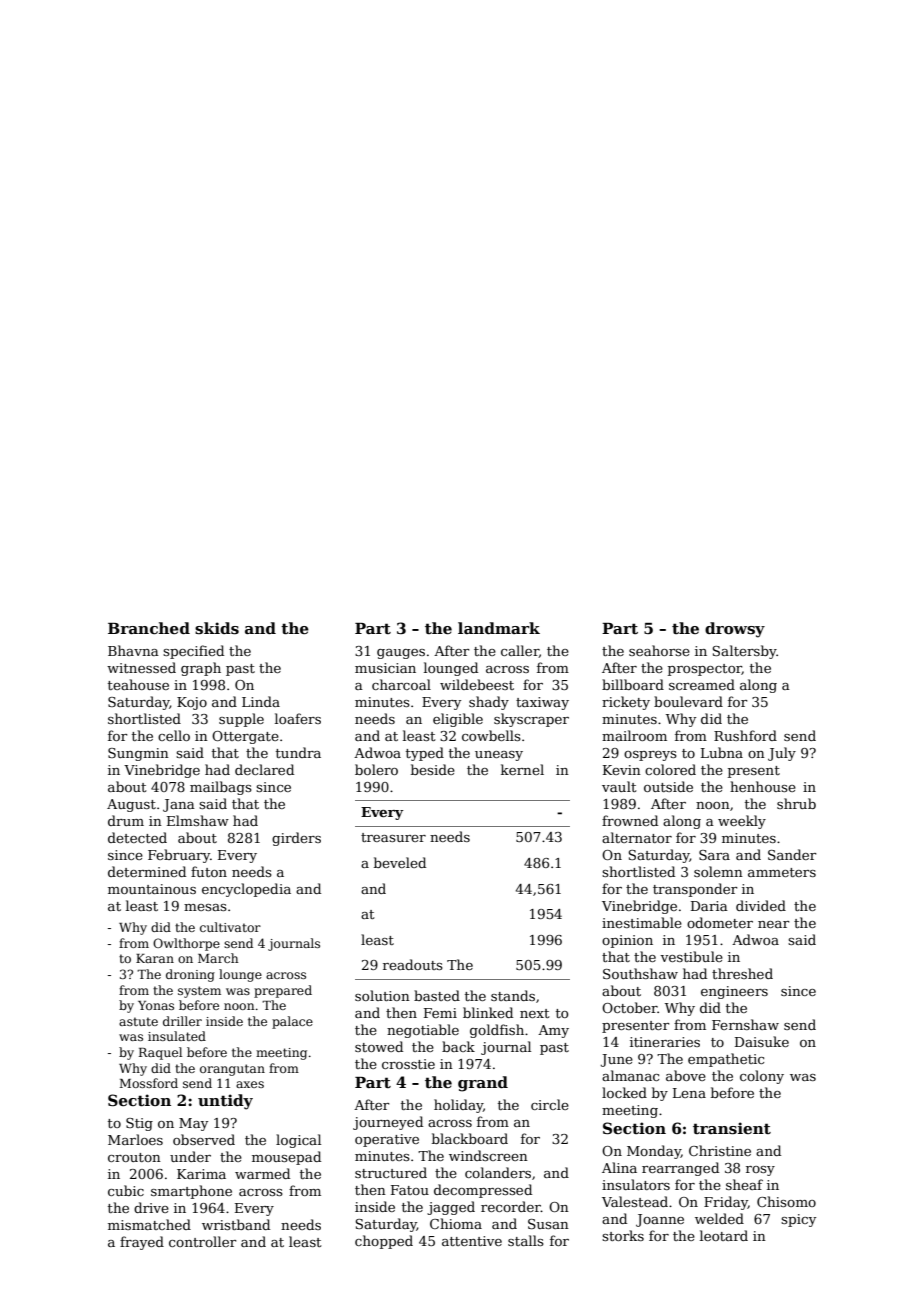  I want to click on typed, so click(425, 754).
